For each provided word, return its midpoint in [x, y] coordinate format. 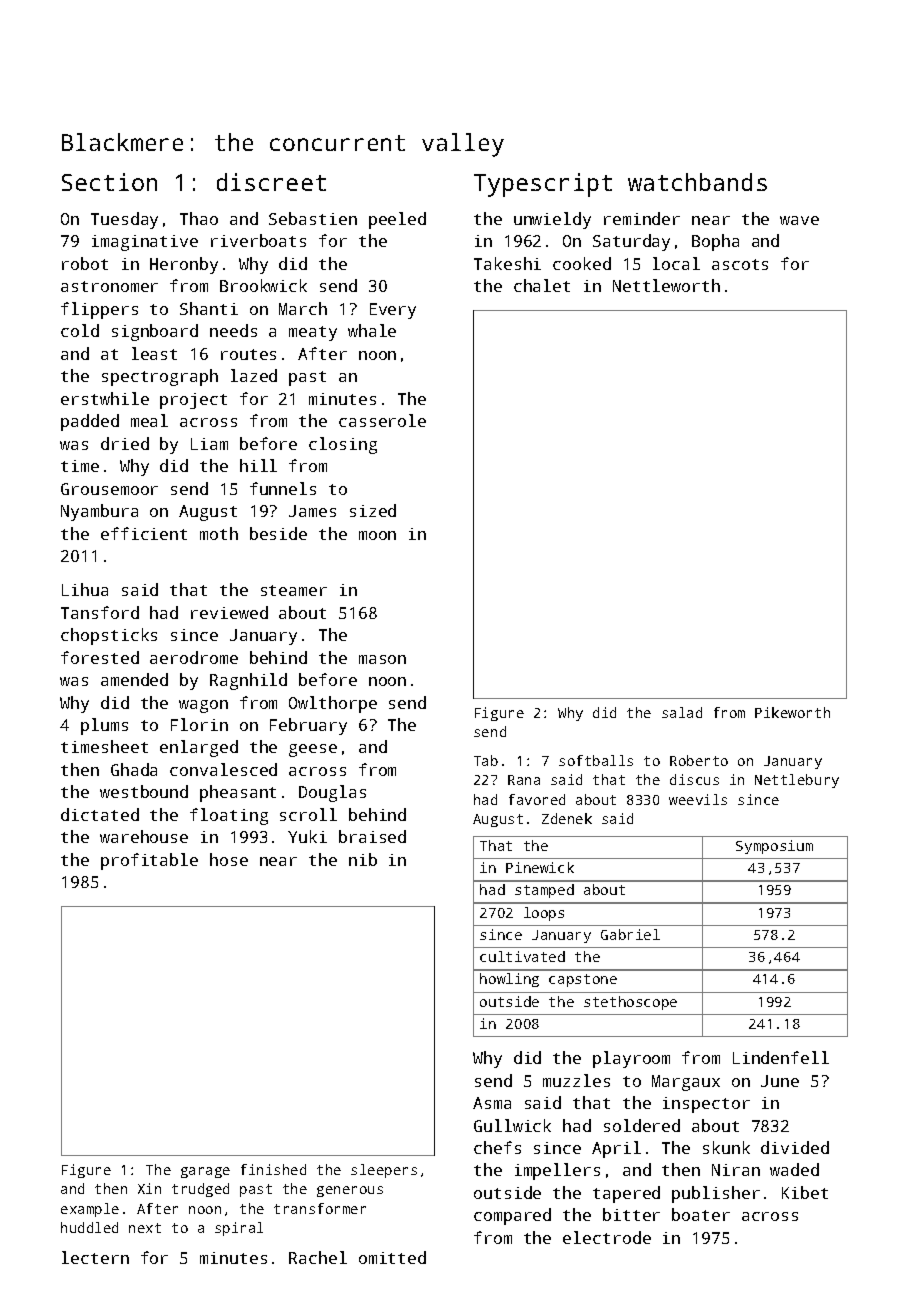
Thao [199, 218]
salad [682, 712]
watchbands [697, 182]
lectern [95, 1257]
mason [382, 659]
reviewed [229, 612]
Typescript [543, 185]
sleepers [384, 1171]
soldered [642, 1125]
